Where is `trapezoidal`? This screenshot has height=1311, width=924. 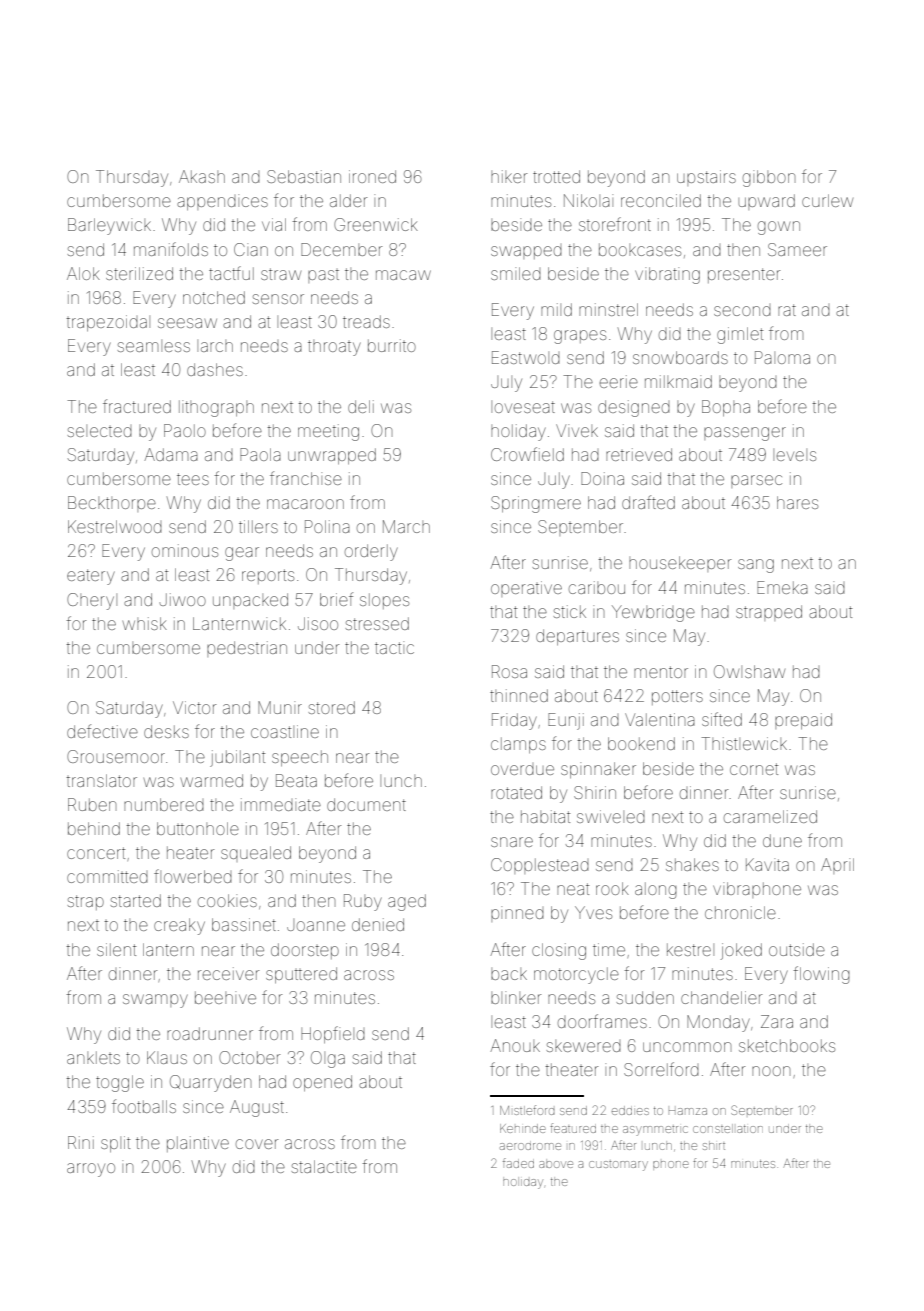 trapezoidal is located at coordinates (108, 323).
